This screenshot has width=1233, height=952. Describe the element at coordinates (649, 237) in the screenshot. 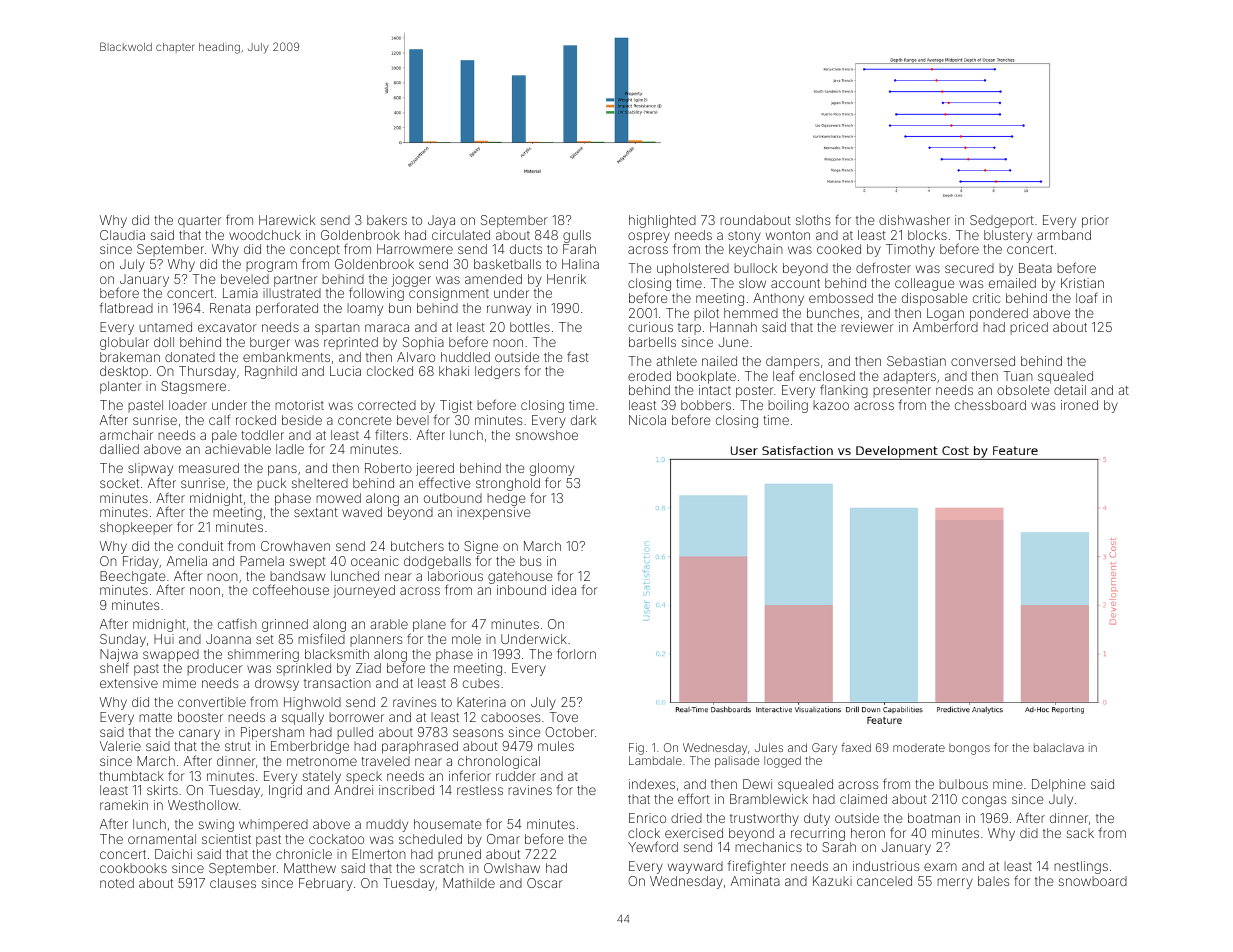

I see `osprey` at that location.
